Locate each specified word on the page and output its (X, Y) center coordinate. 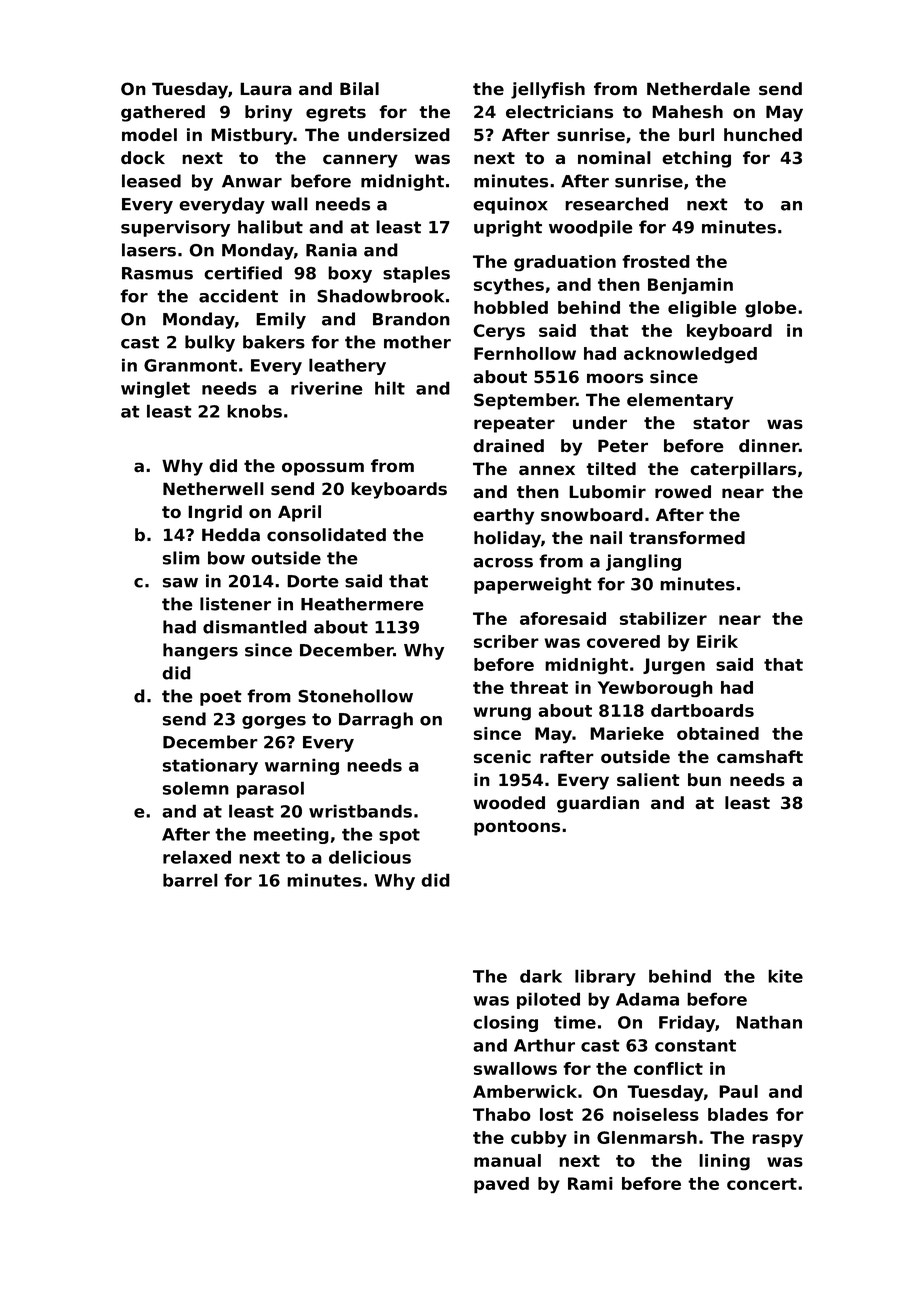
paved (501, 1185)
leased (151, 181)
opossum (323, 469)
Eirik (717, 641)
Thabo (502, 1114)
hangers (200, 651)
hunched (763, 135)
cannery (360, 161)
